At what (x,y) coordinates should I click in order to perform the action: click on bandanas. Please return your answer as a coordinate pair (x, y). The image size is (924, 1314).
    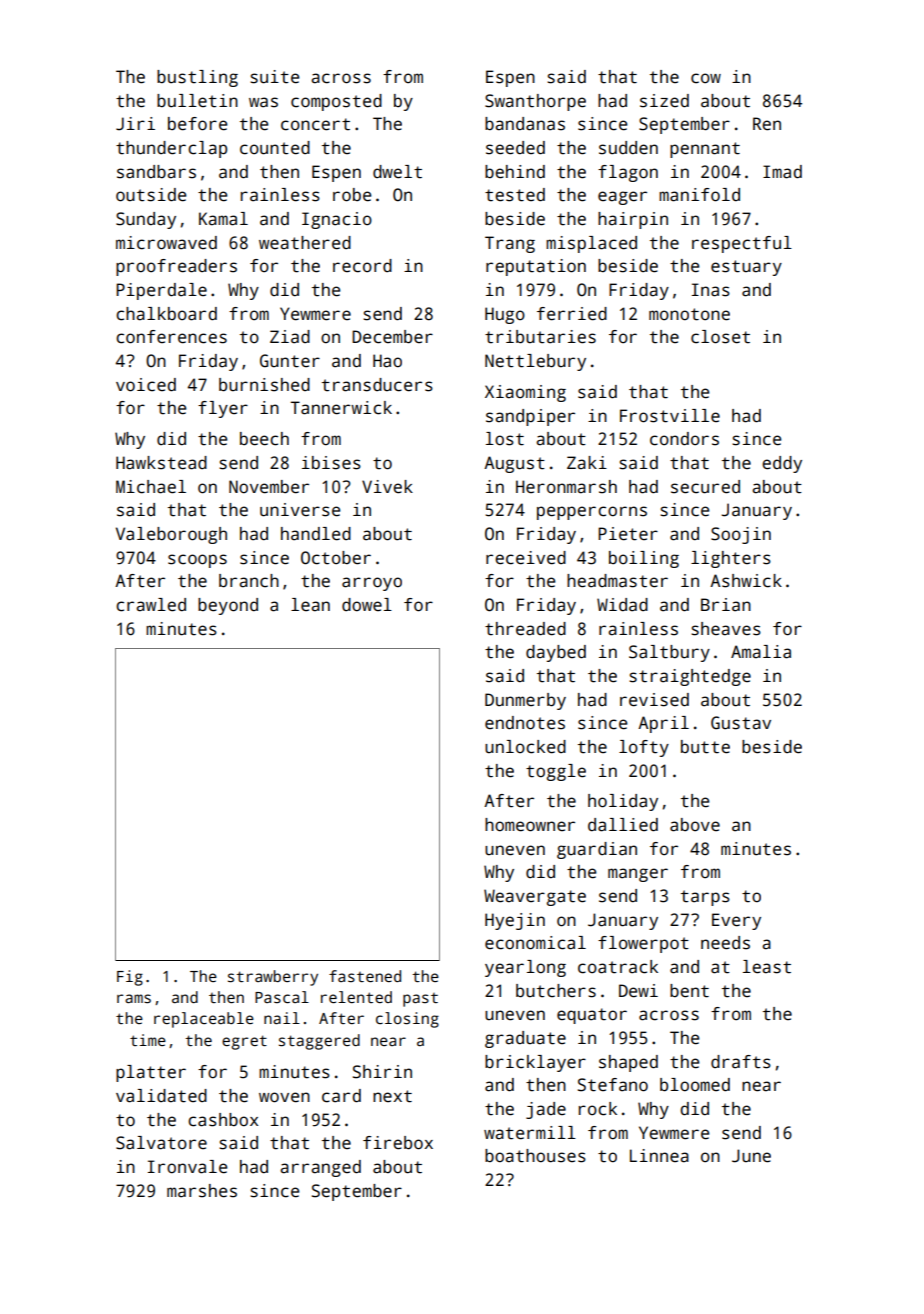
    Looking at the image, I should click on (525, 124).
